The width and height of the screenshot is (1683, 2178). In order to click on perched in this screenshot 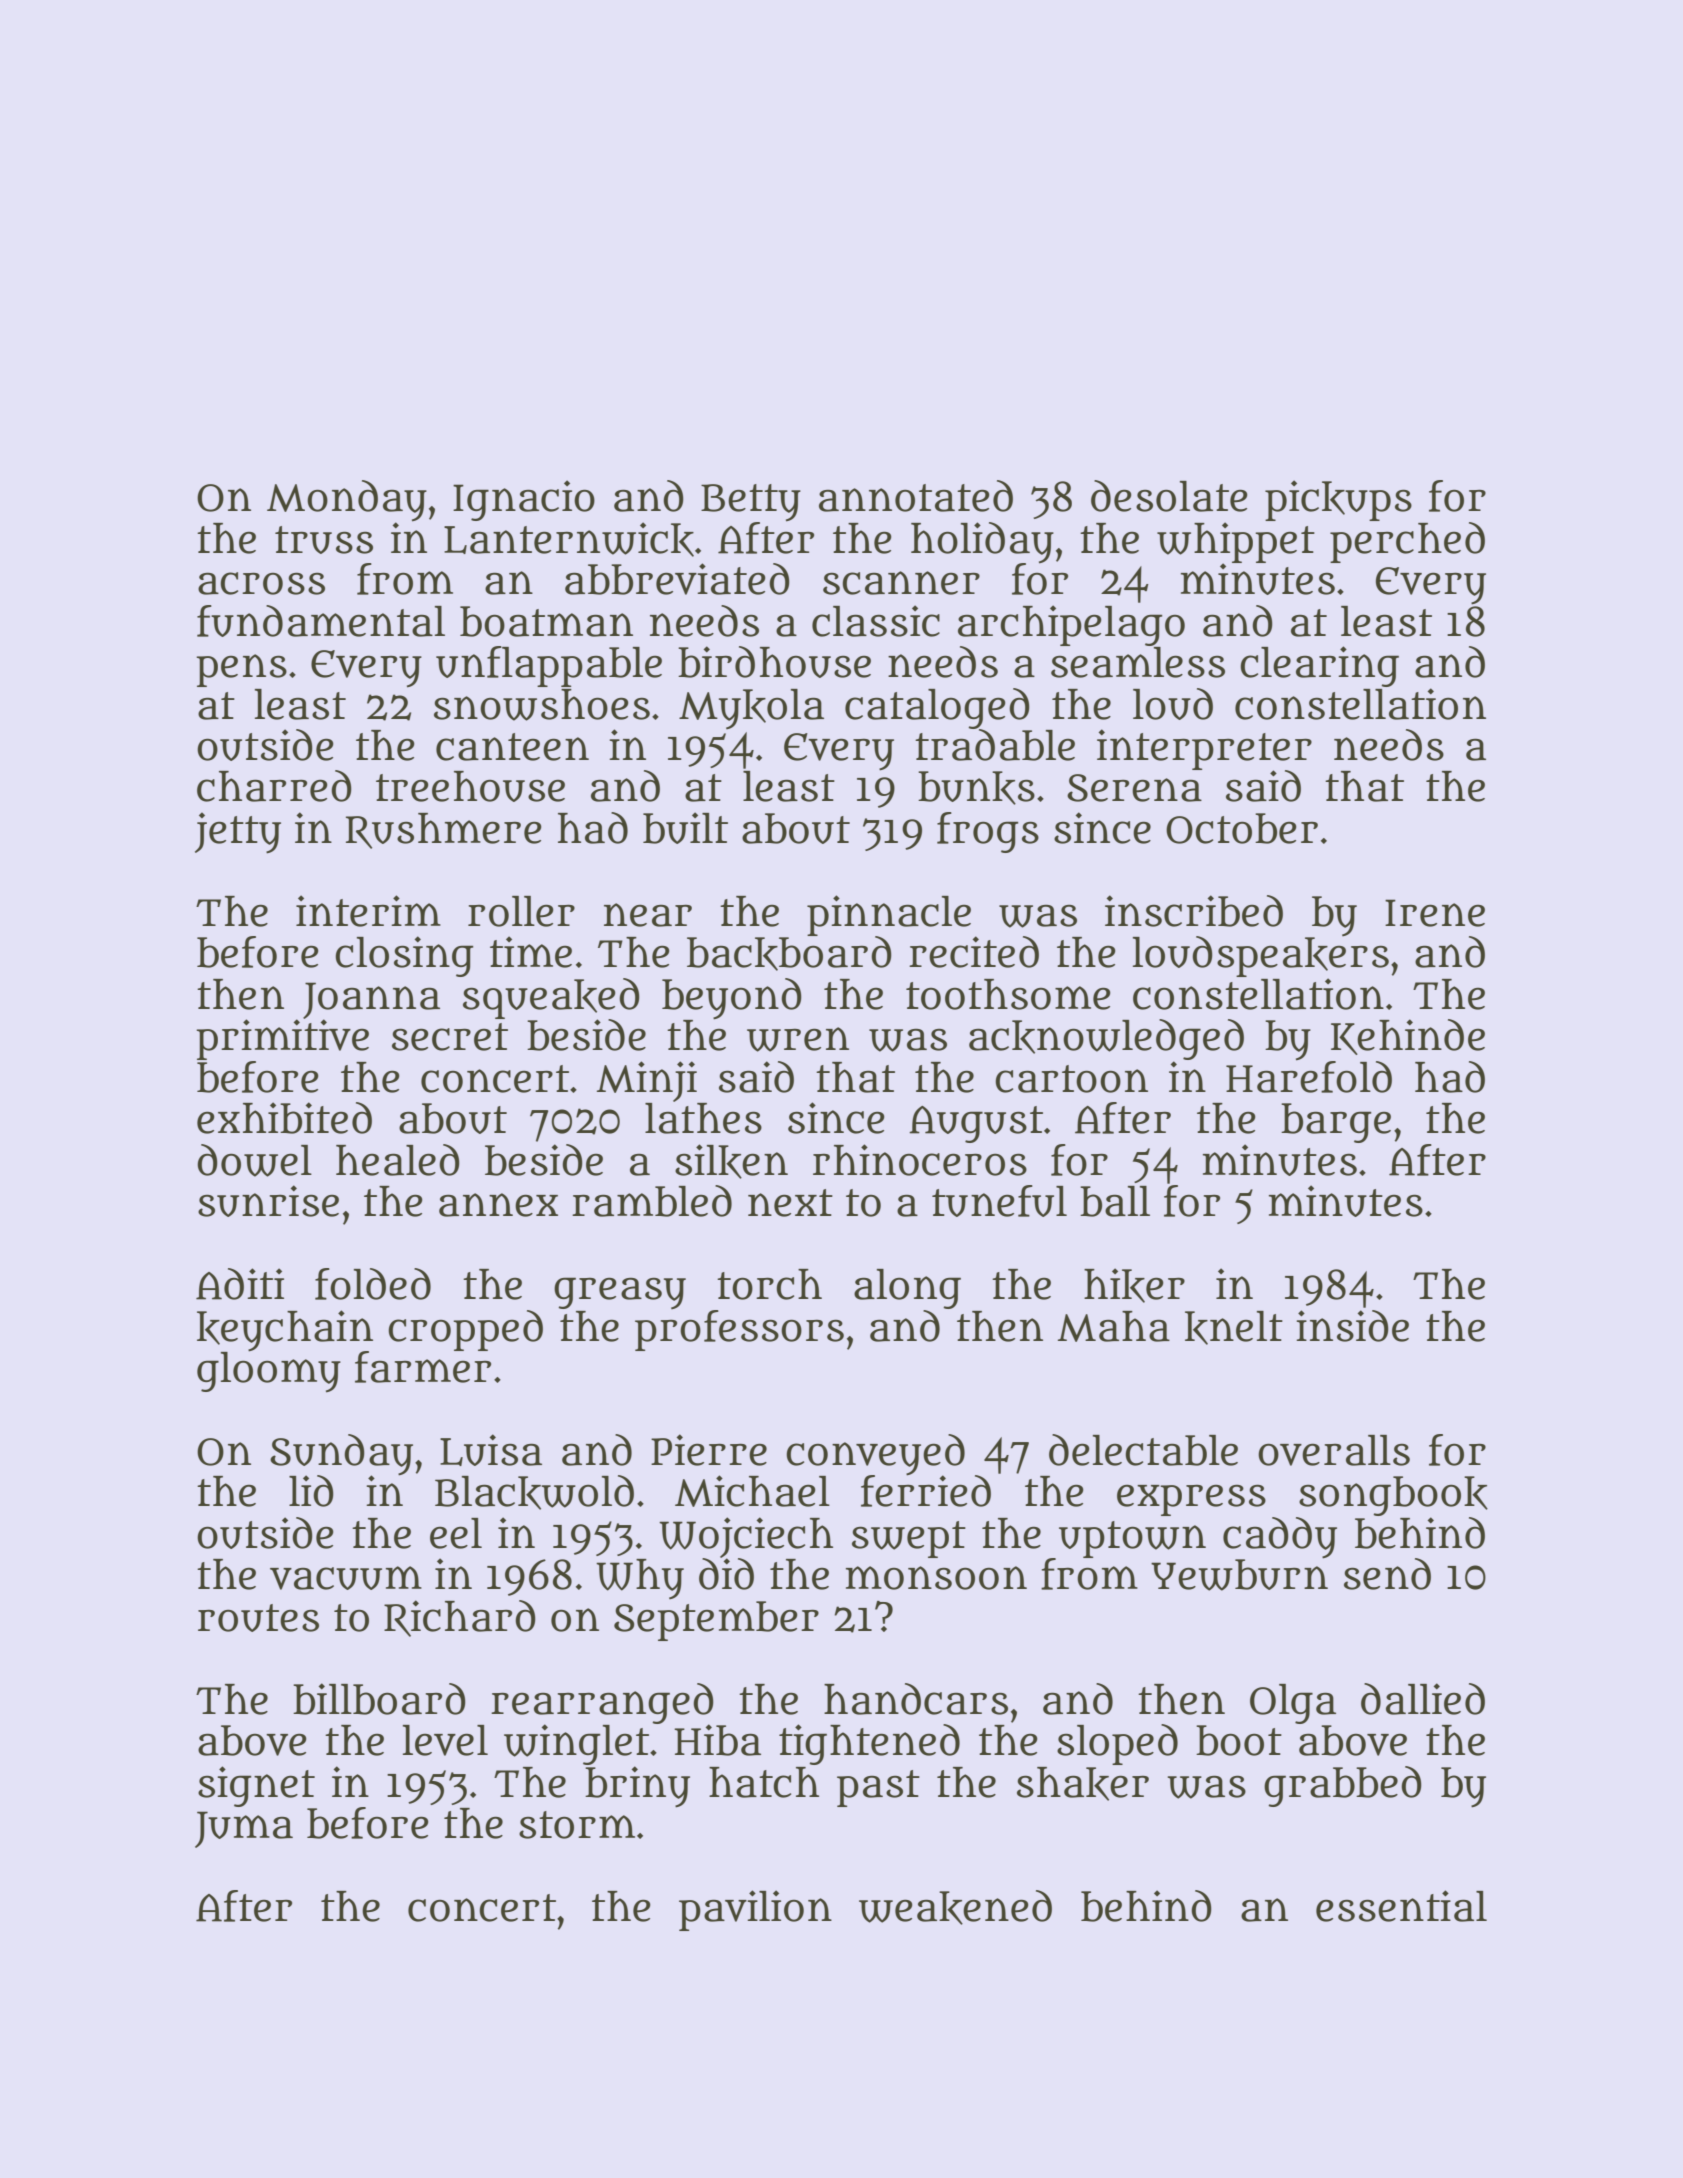, I will do `click(1407, 542)`.
